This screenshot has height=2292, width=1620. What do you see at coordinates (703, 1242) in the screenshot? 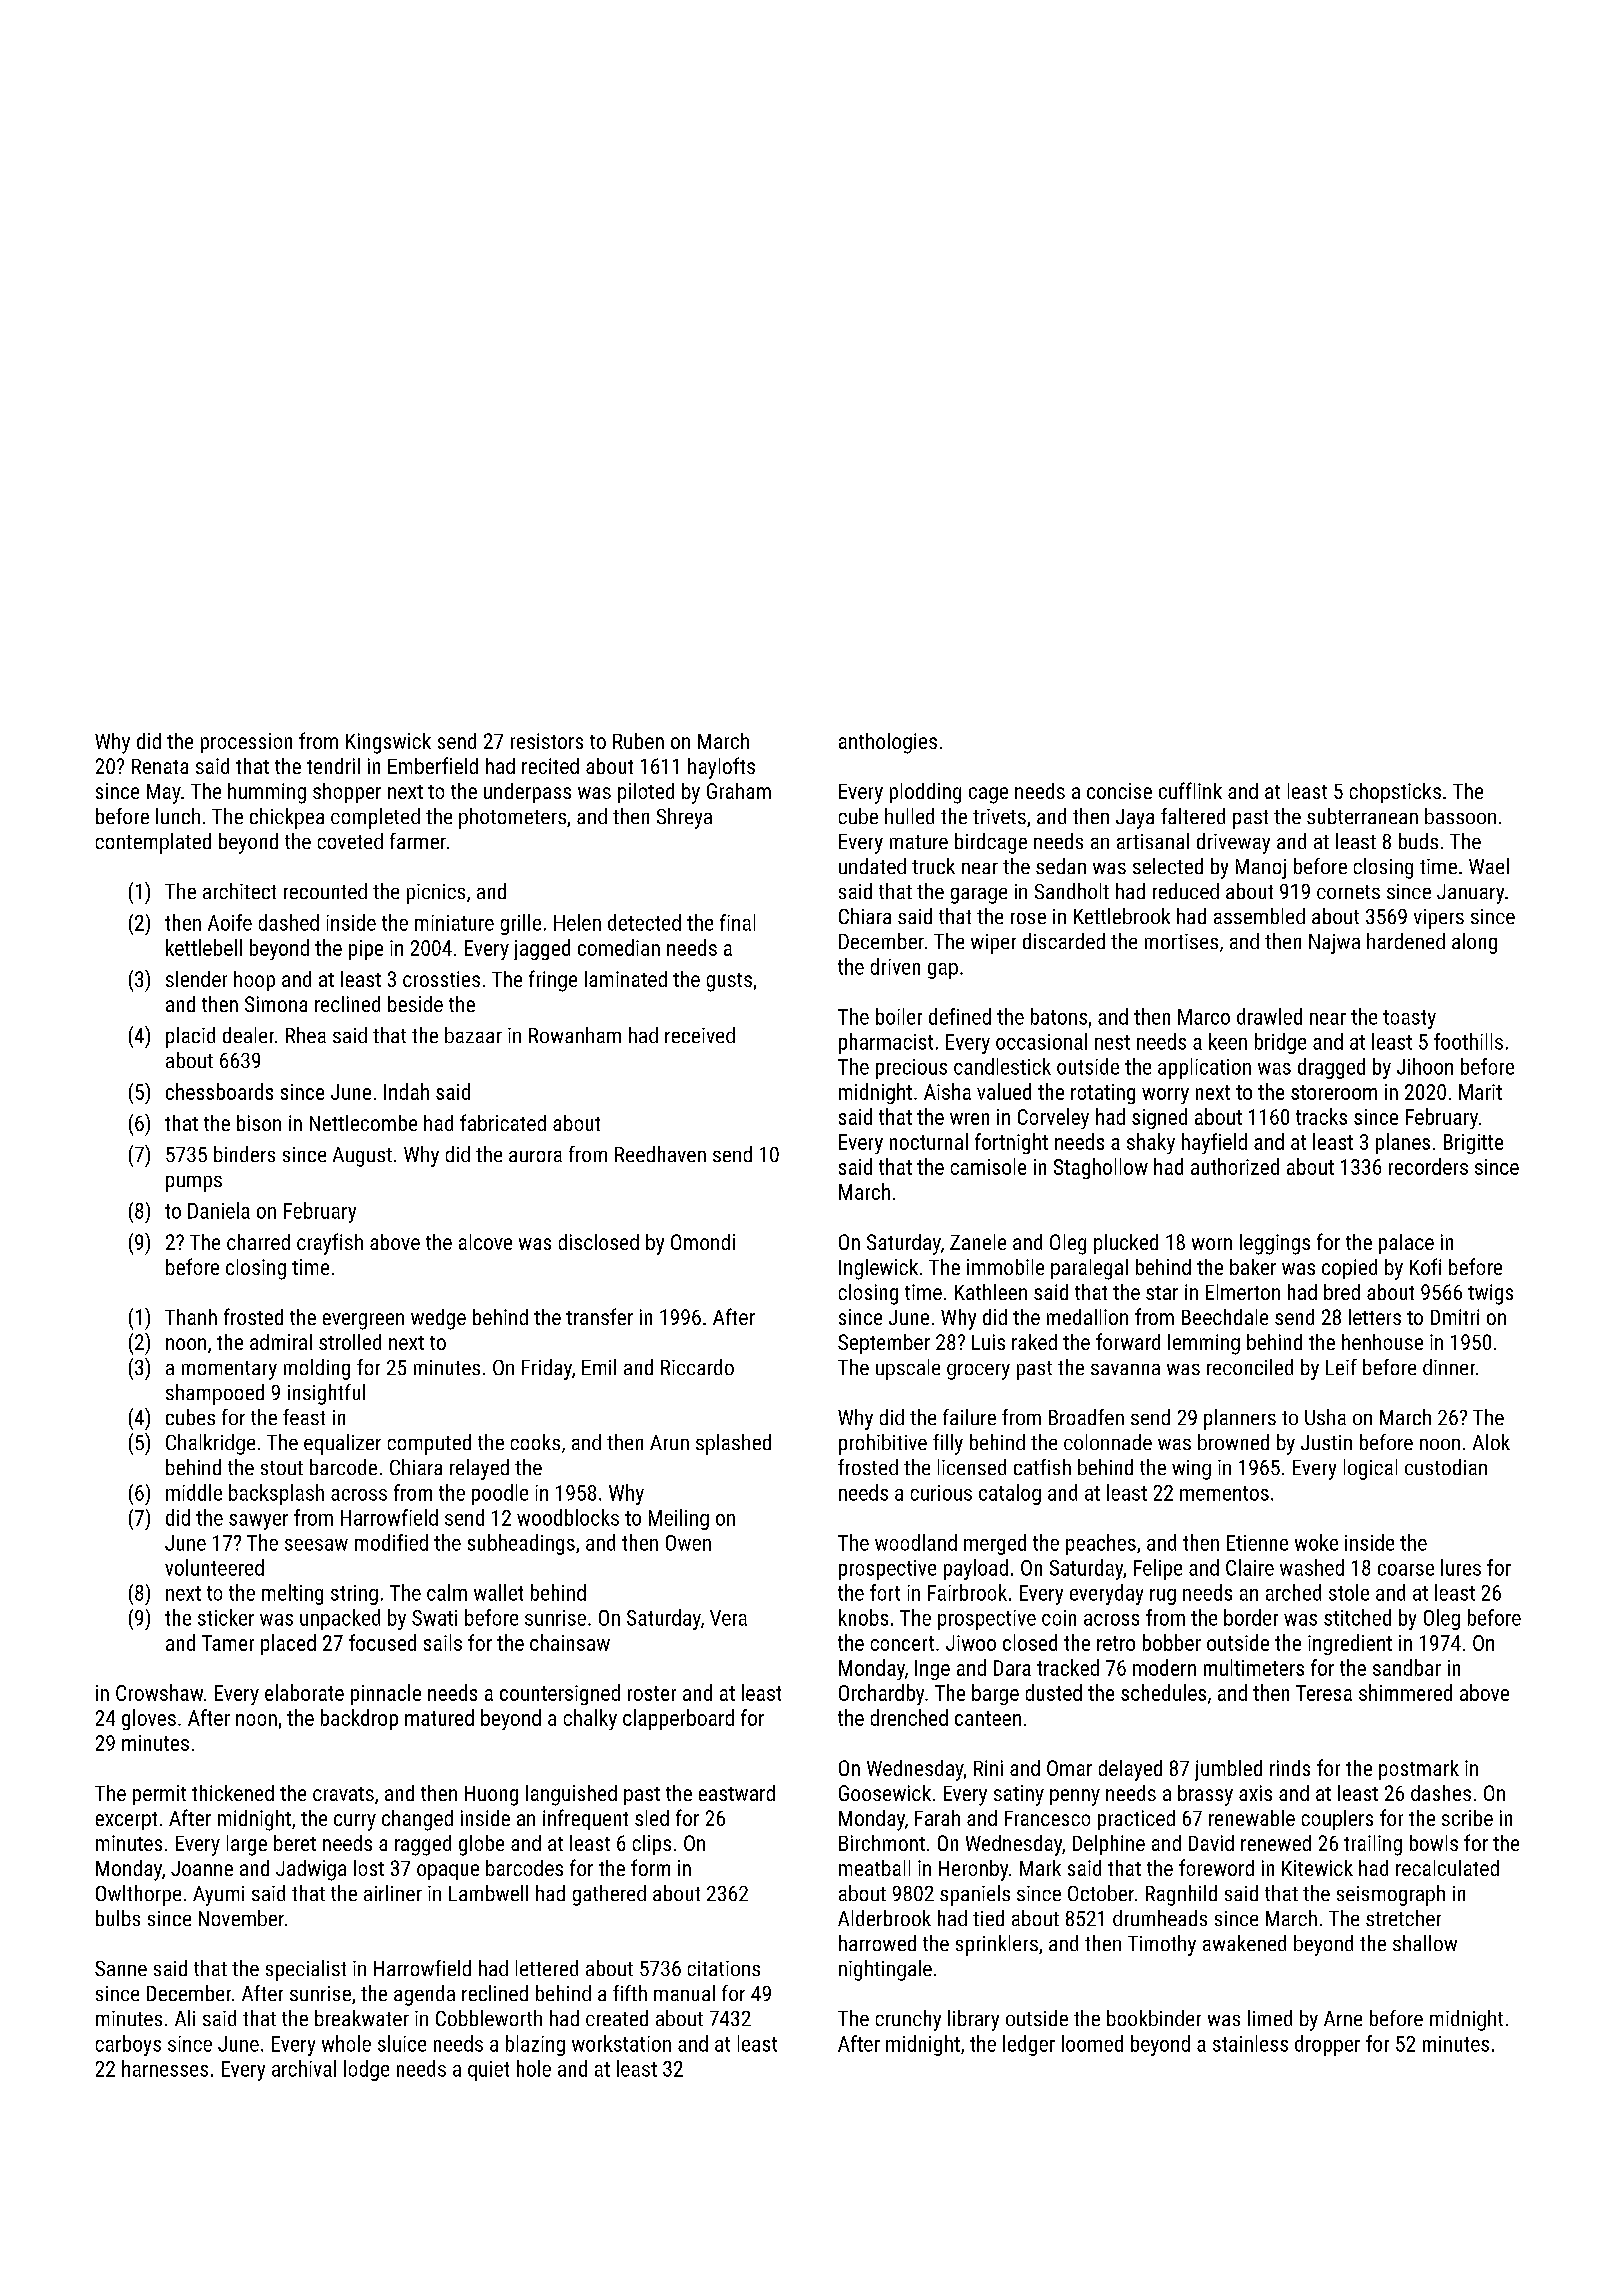
I see `Omondi` at bounding box center [703, 1242].
